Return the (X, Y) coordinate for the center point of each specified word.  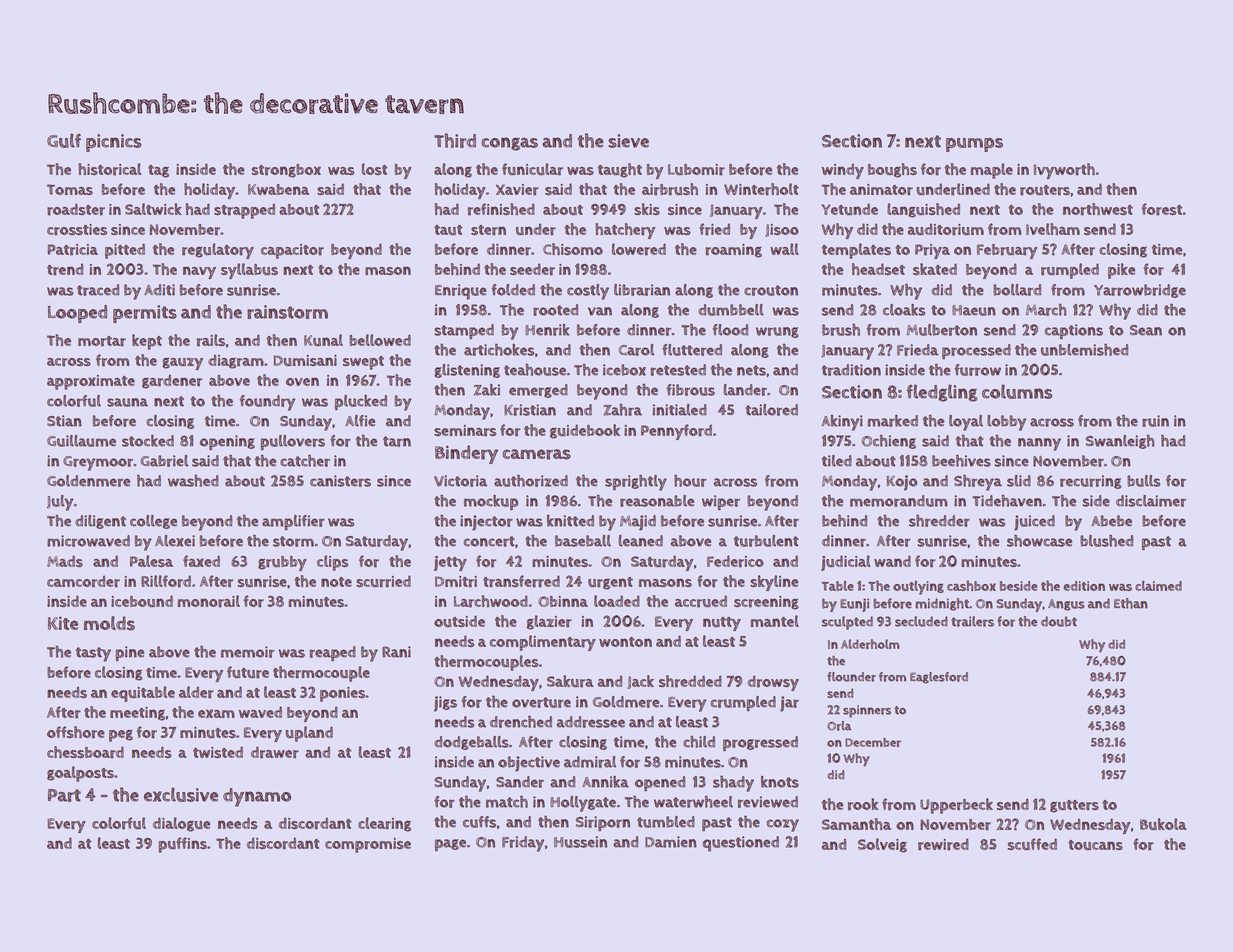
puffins (183, 845)
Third (455, 140)
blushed (1106, 541)
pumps (974, 145)
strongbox (286, 171)
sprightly (636, 483)
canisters (340, 481)
